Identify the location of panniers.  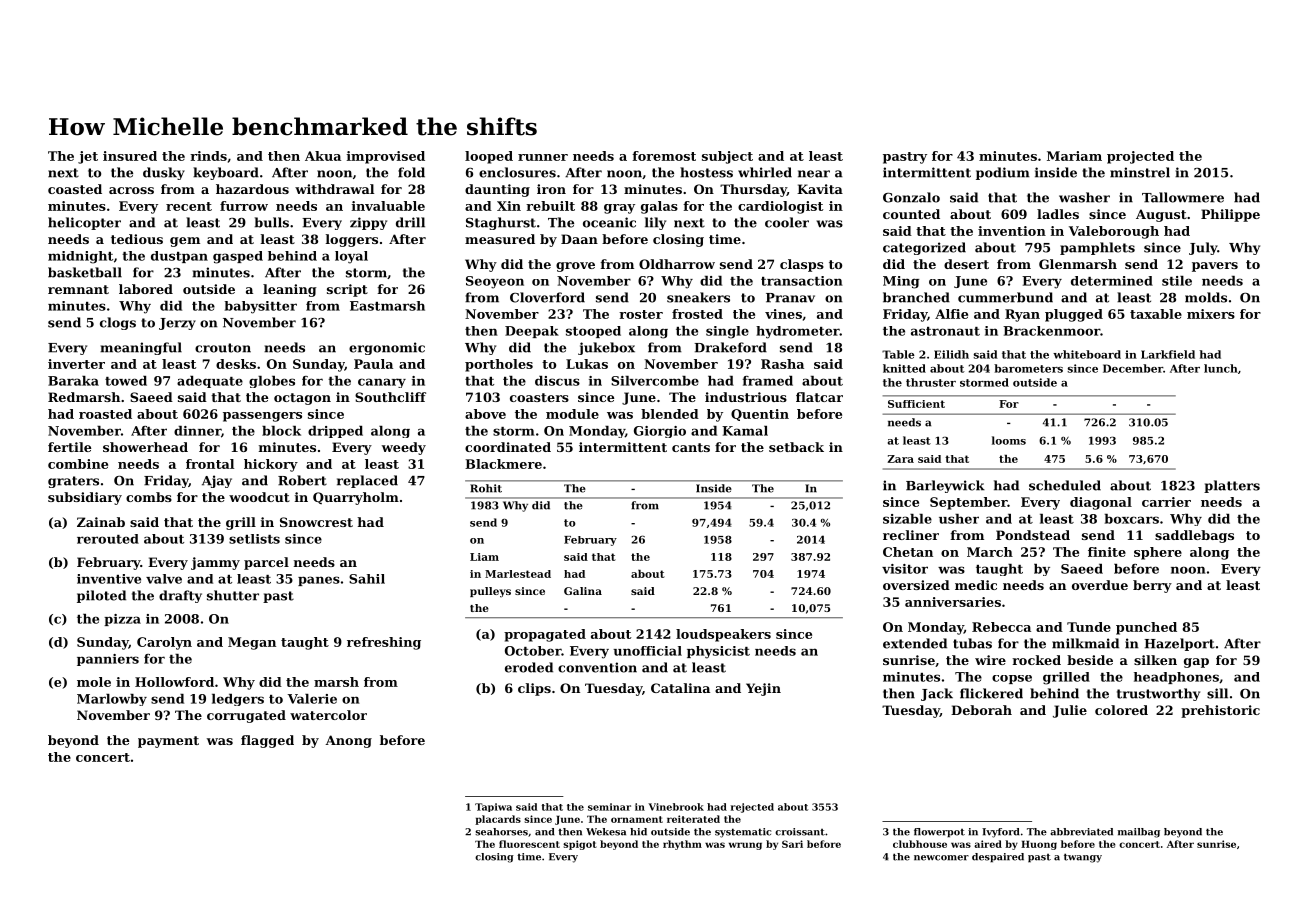
(108, 660).
